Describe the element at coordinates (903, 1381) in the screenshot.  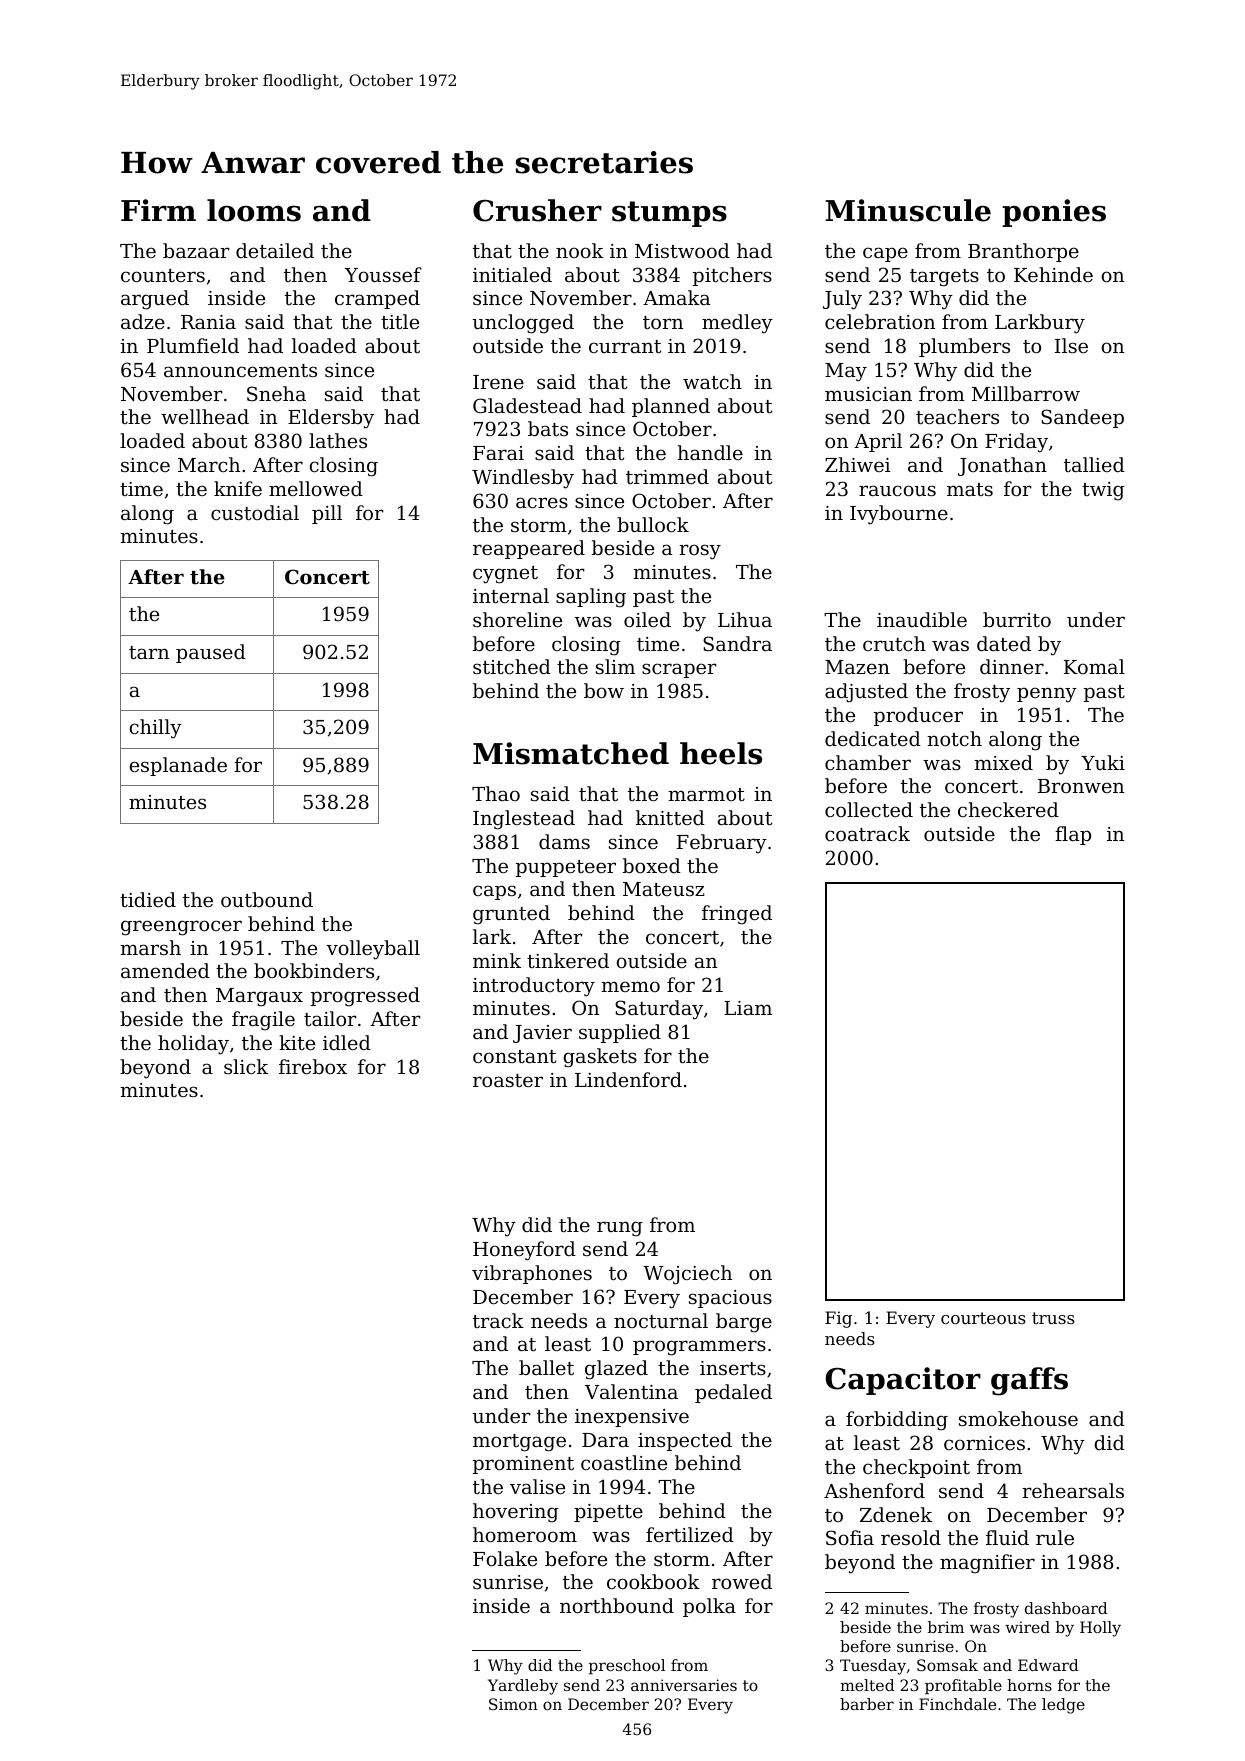
I see `Capacitor` at that location.
